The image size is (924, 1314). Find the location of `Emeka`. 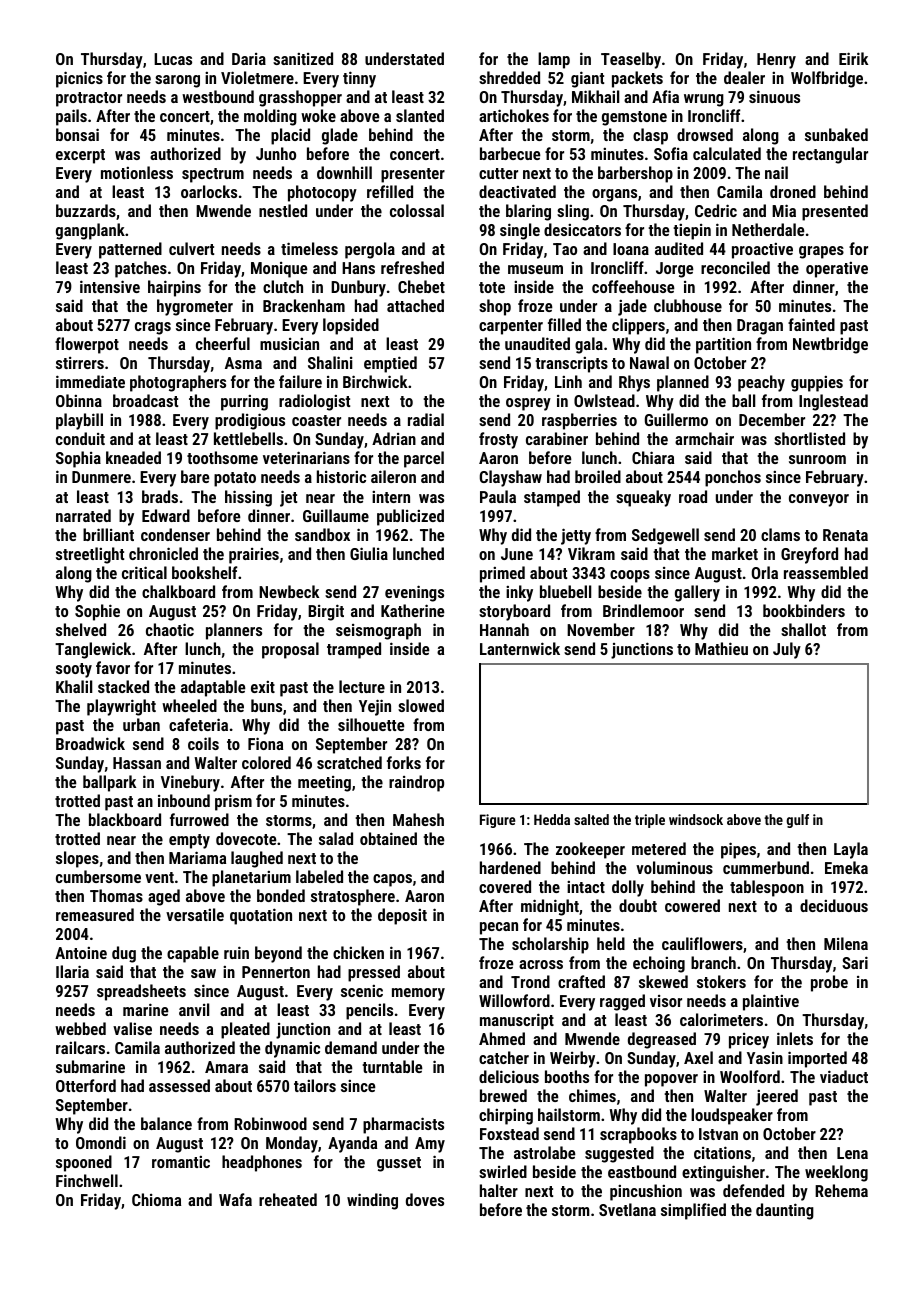

Emeka is located at coordinates (846, 867).
